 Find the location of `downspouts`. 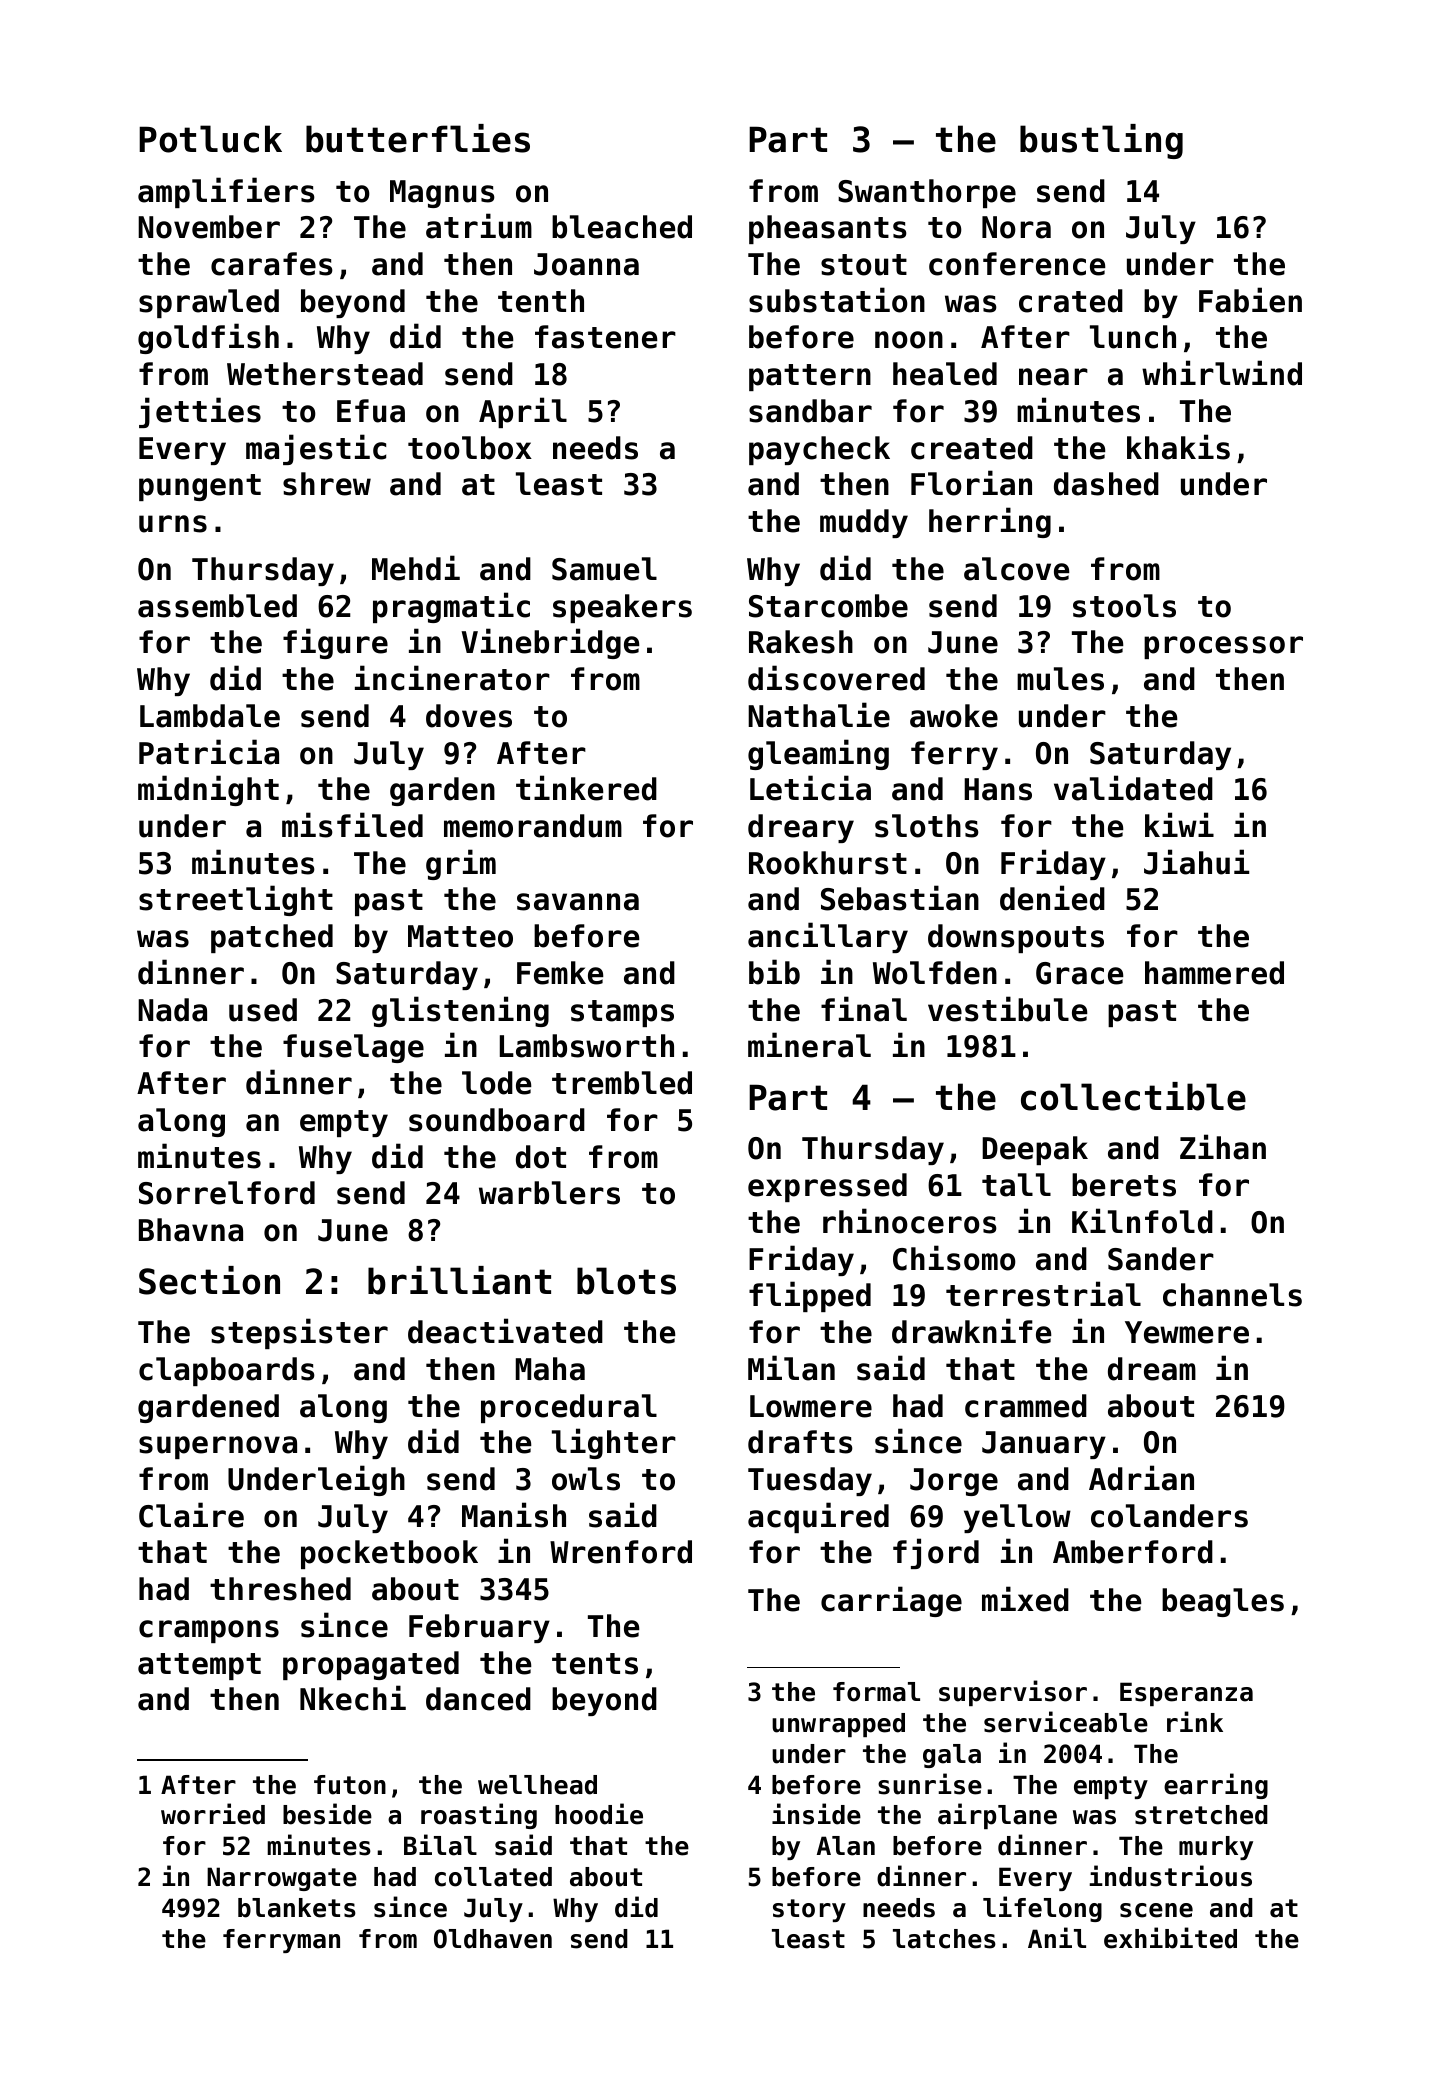

downspouts is located at coordinates (1016, 938).
